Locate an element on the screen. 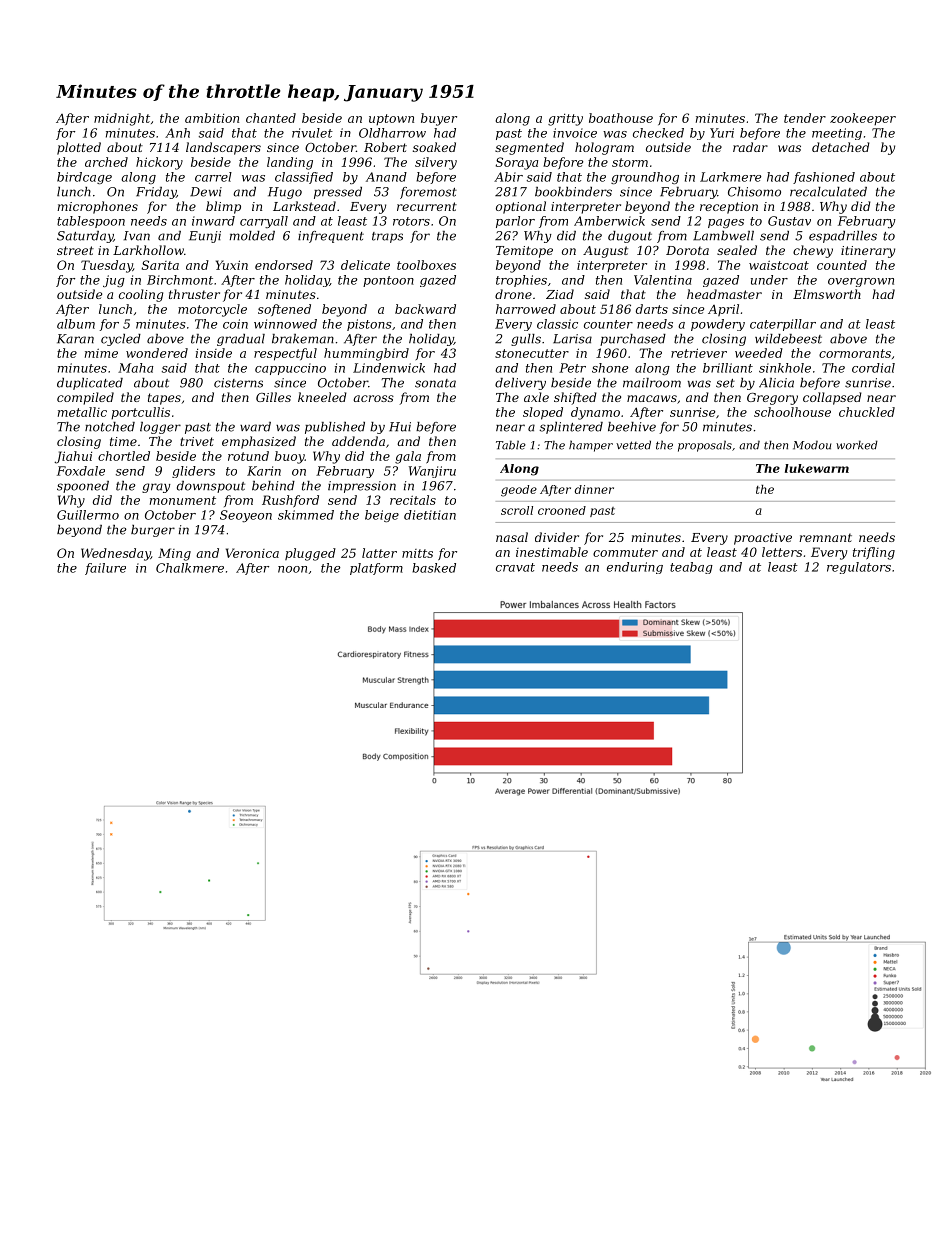 The height and width of the screenshot is (1233, 952). powdery is located at coordinates (718, 325).
